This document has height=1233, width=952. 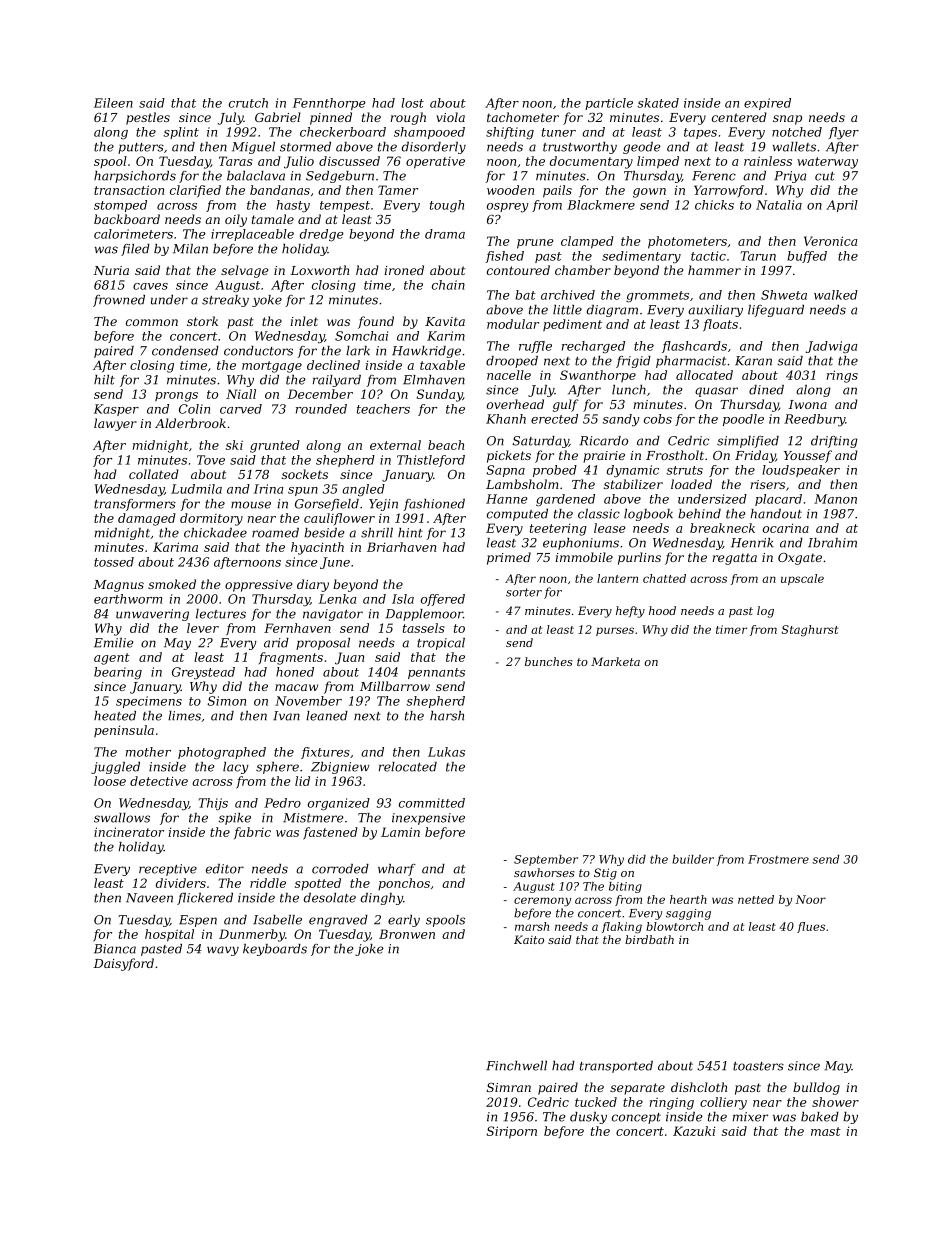 I want to click on Staghurst, so click(x=809, y=631).
